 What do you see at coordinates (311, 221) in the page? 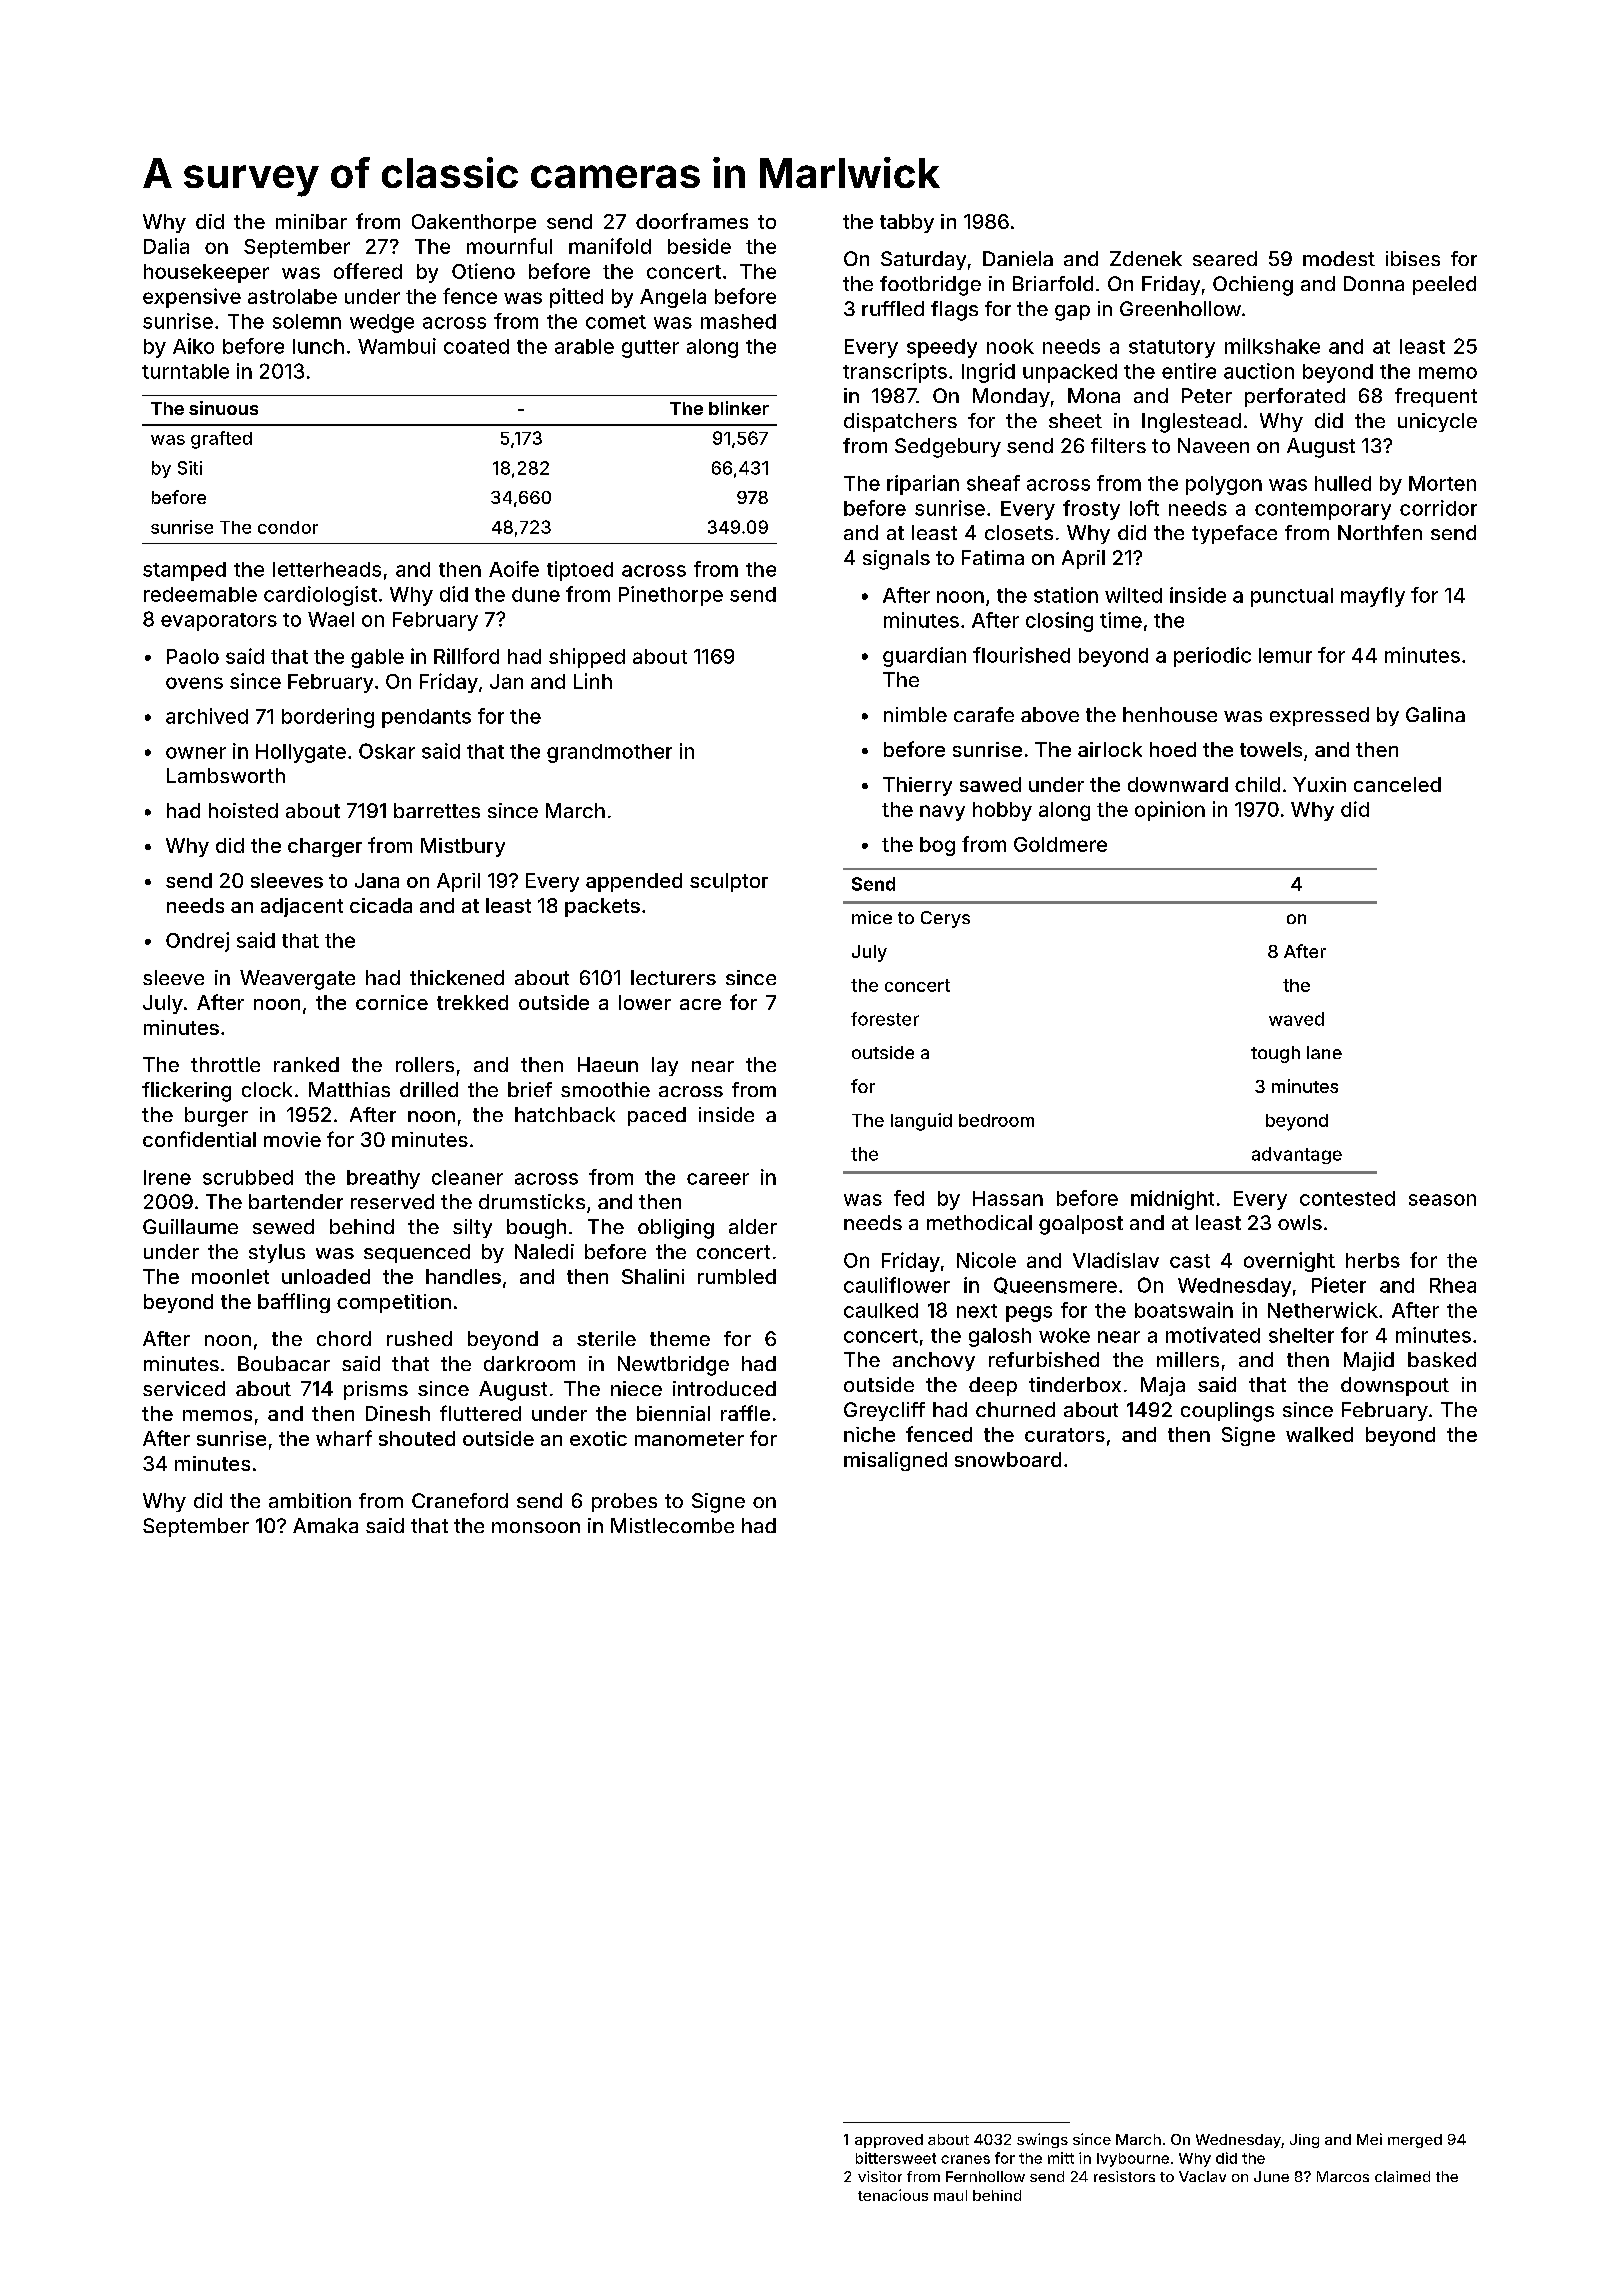
I see `minibar` at bounding box center [311, 221].
